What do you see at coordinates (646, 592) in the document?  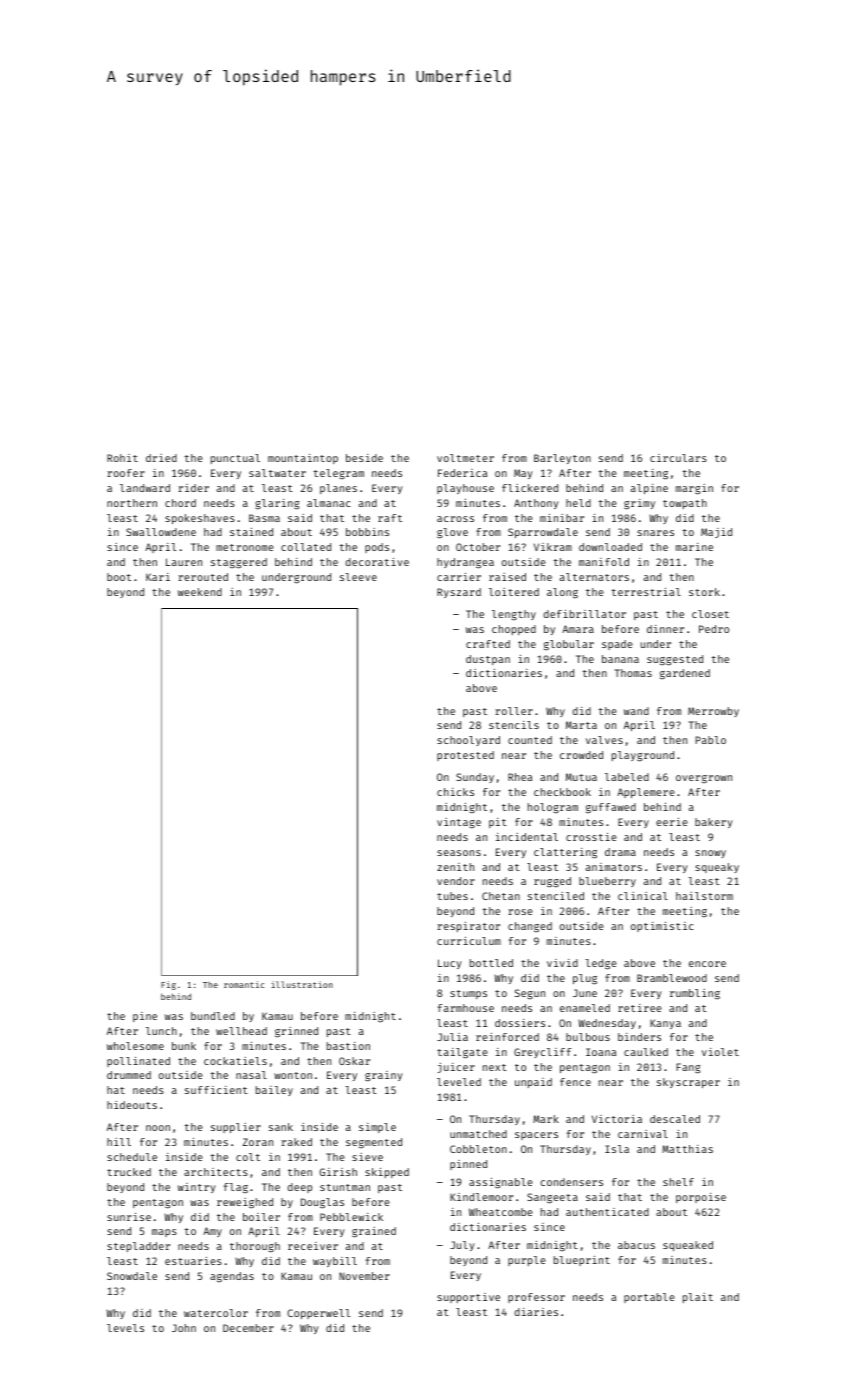 I see `terrestrial` at bounding box center [646, 592].
